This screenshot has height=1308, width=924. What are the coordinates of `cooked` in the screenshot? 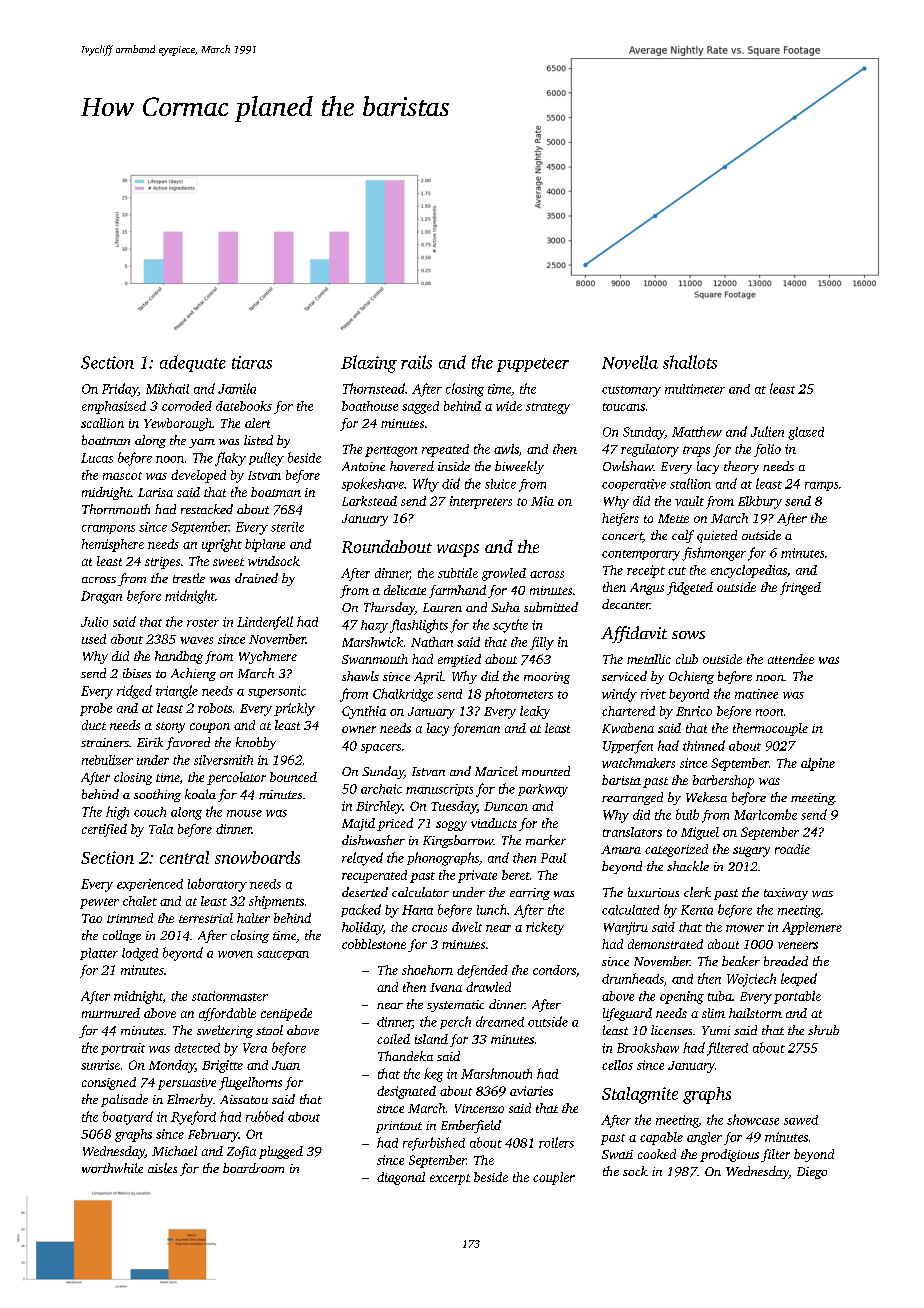 It's located at (657, 1154).
